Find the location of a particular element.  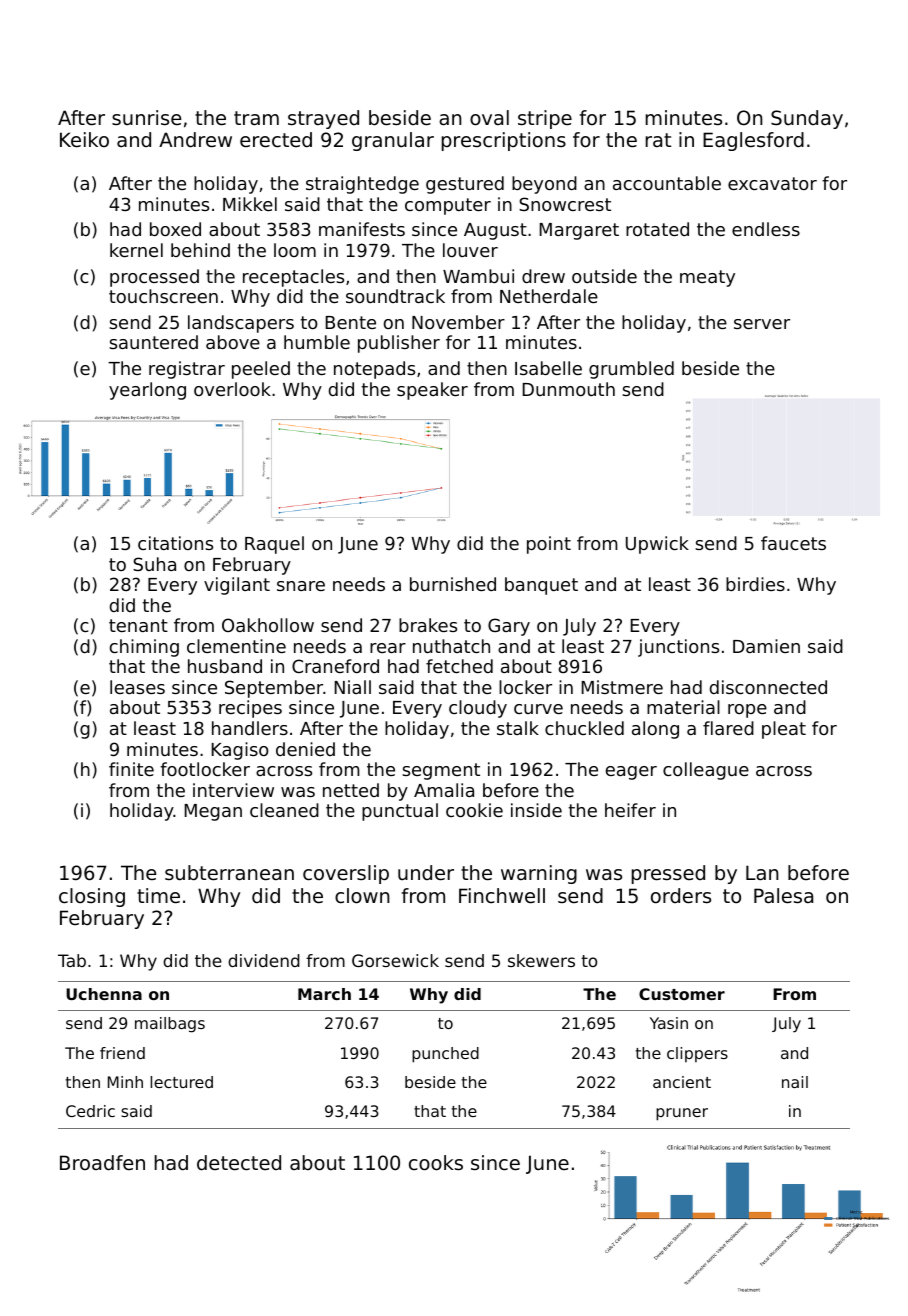

behind is located at coordinates (200, 250).
